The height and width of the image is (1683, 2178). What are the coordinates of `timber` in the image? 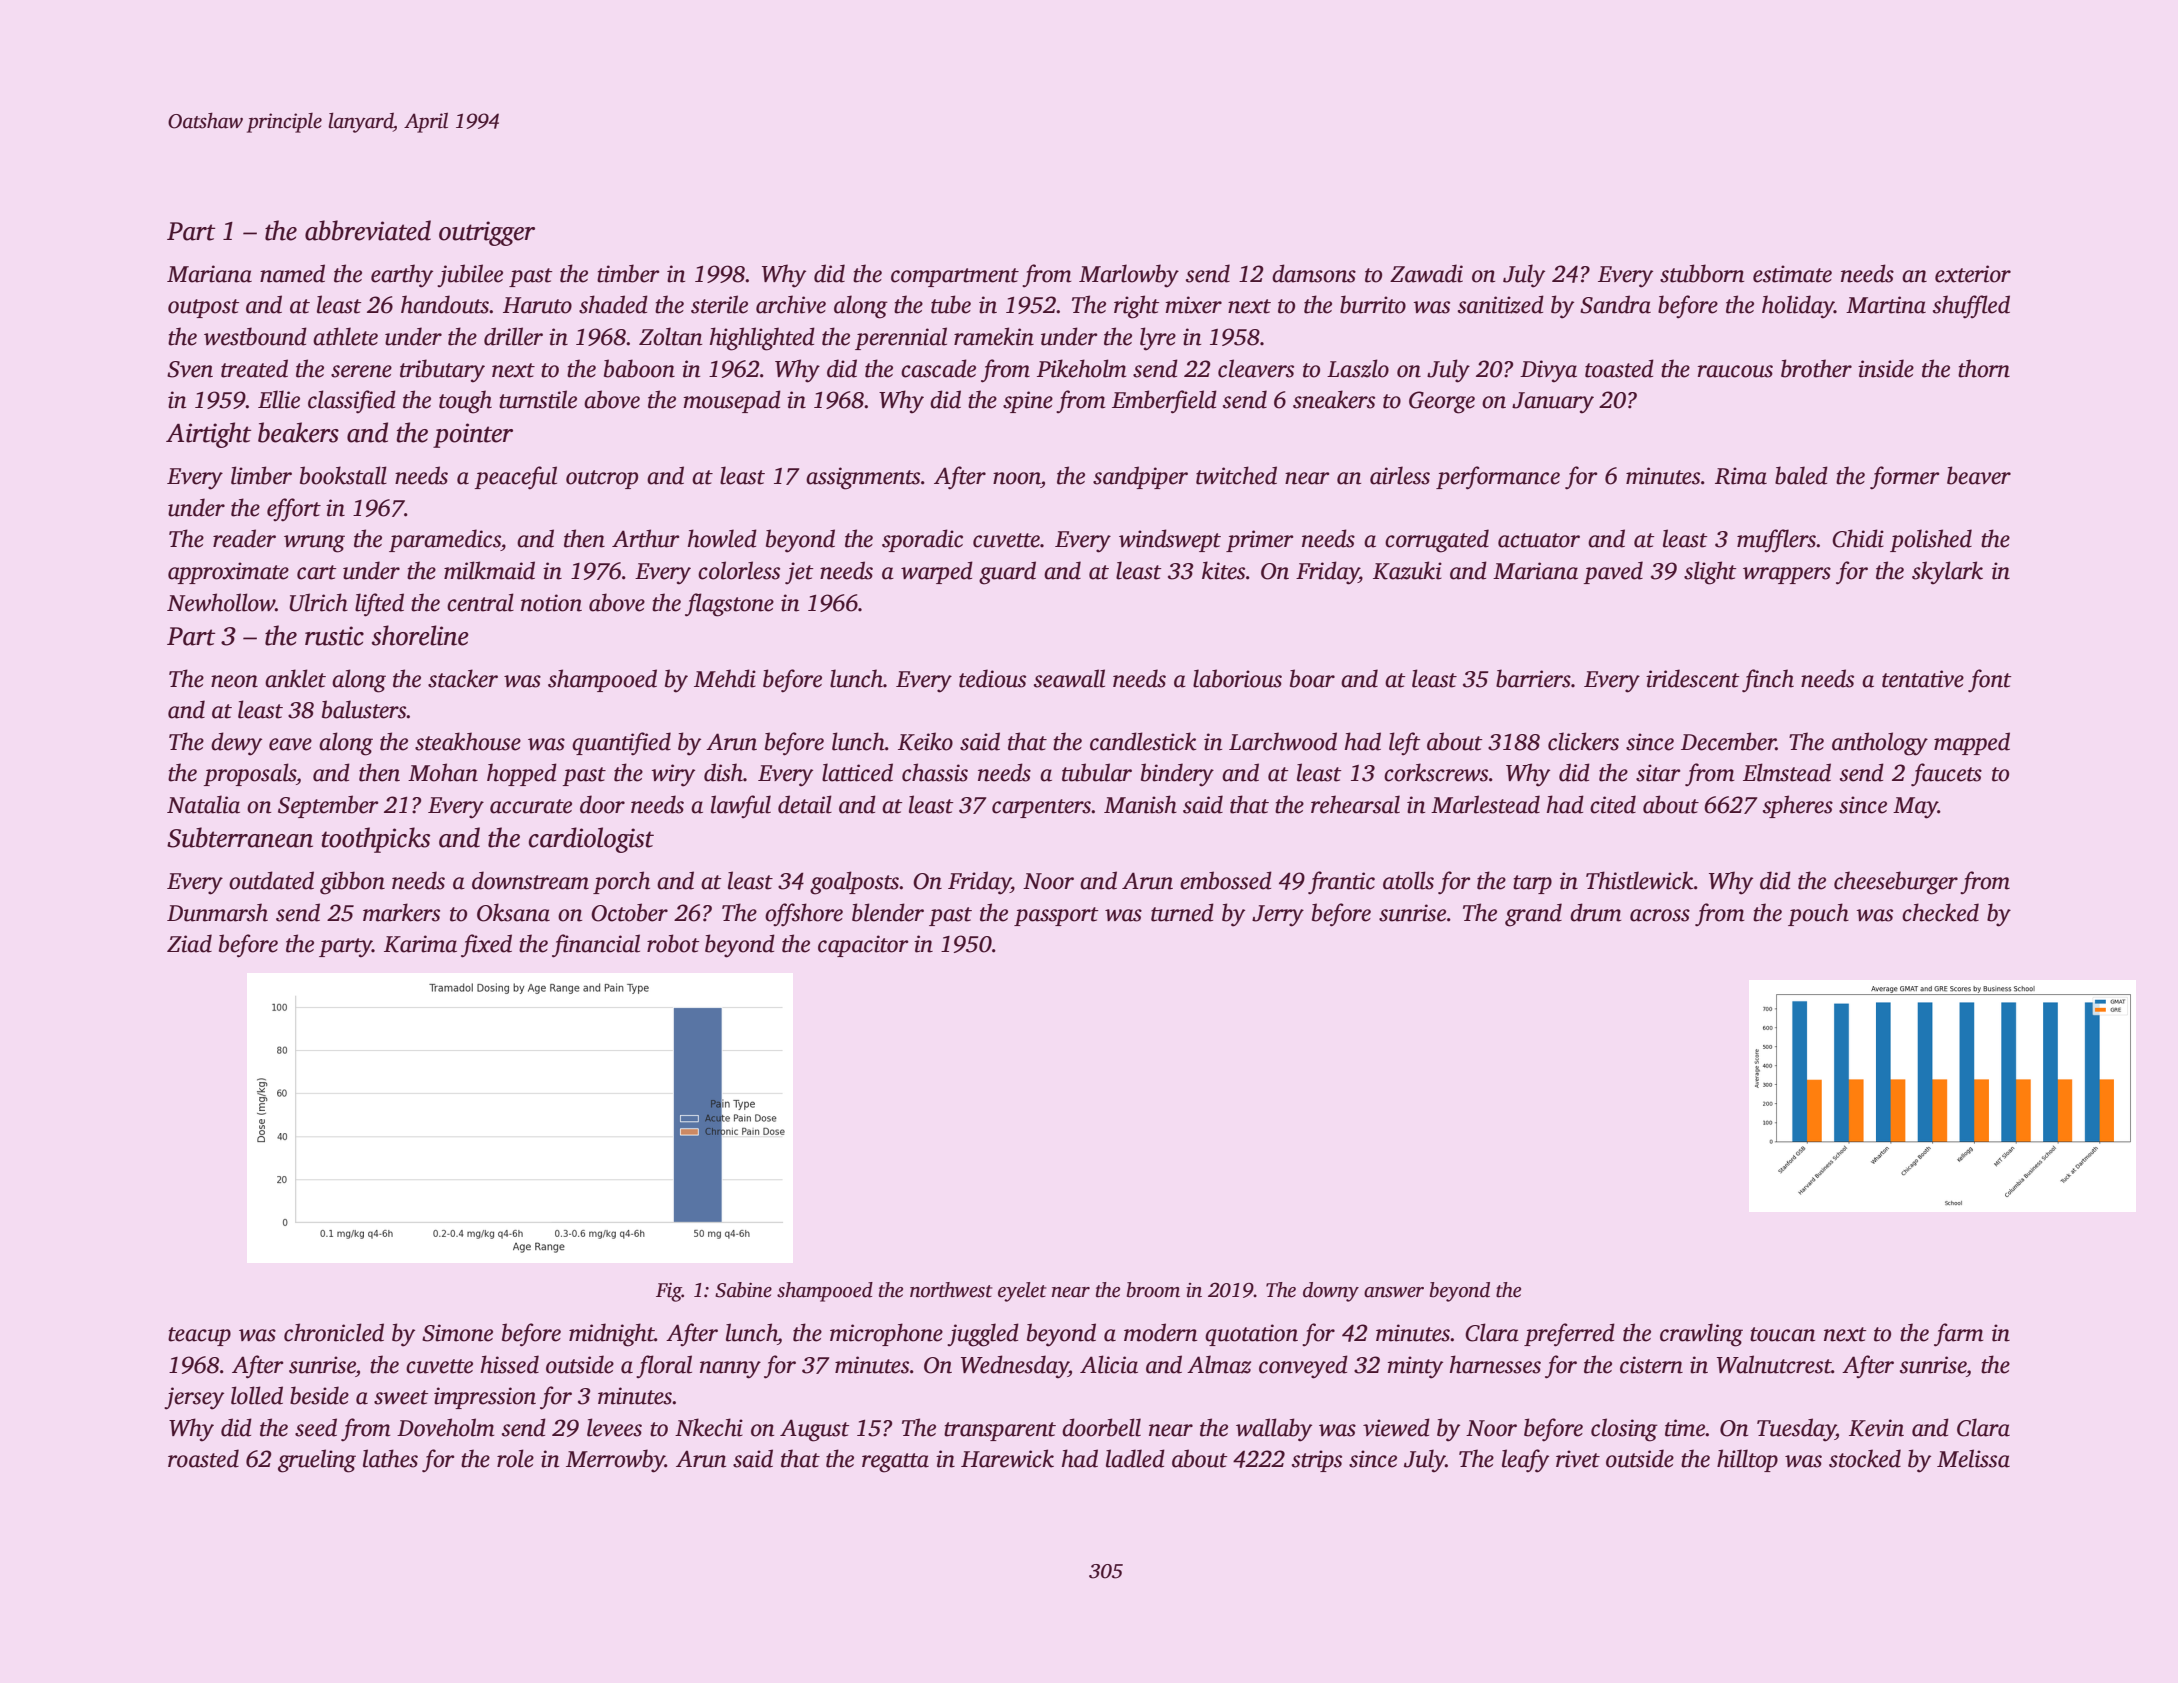 It's located at (628, 273).
